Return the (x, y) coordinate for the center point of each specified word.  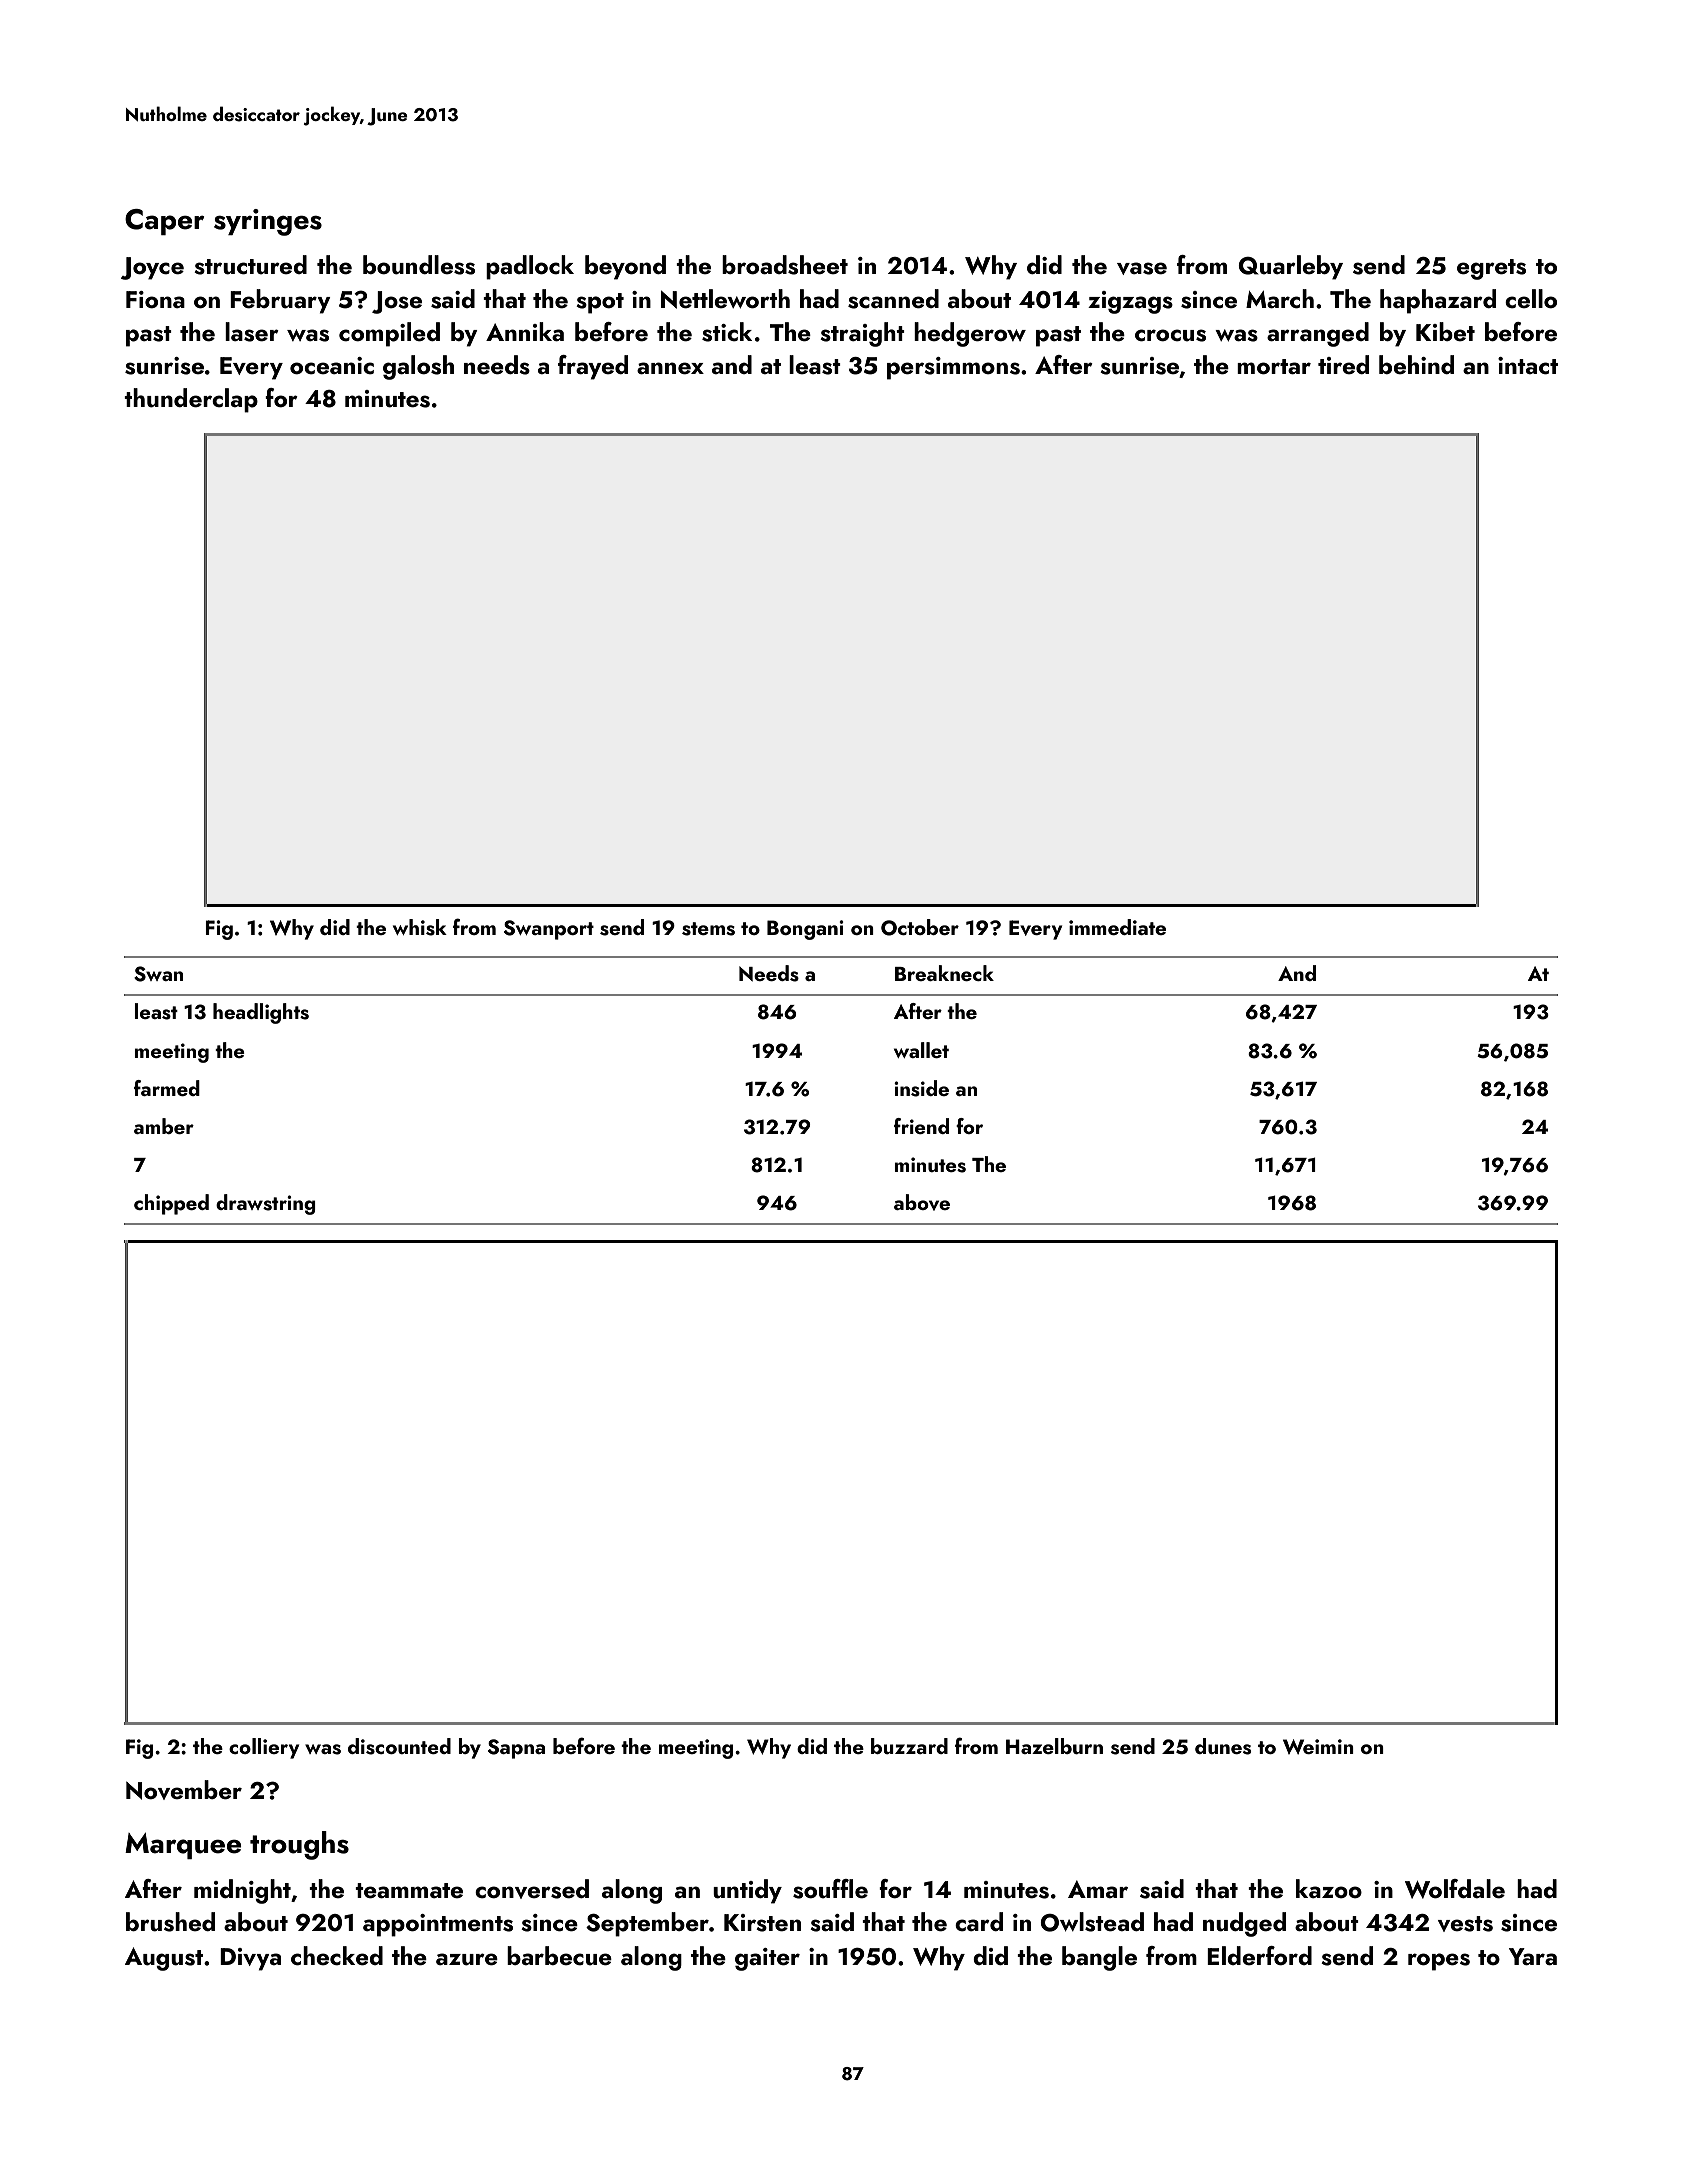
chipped (171, 1204)
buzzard (909, 1746)
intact (1528, 366)
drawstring (266, 1204)
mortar (1274, 366)
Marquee (183, 1846)
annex (670, 368)
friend (921, 1126)
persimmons (953, 368)
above (922, 1202)
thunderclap (191, 400)
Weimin (1318, 1746)
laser (252, 332)
